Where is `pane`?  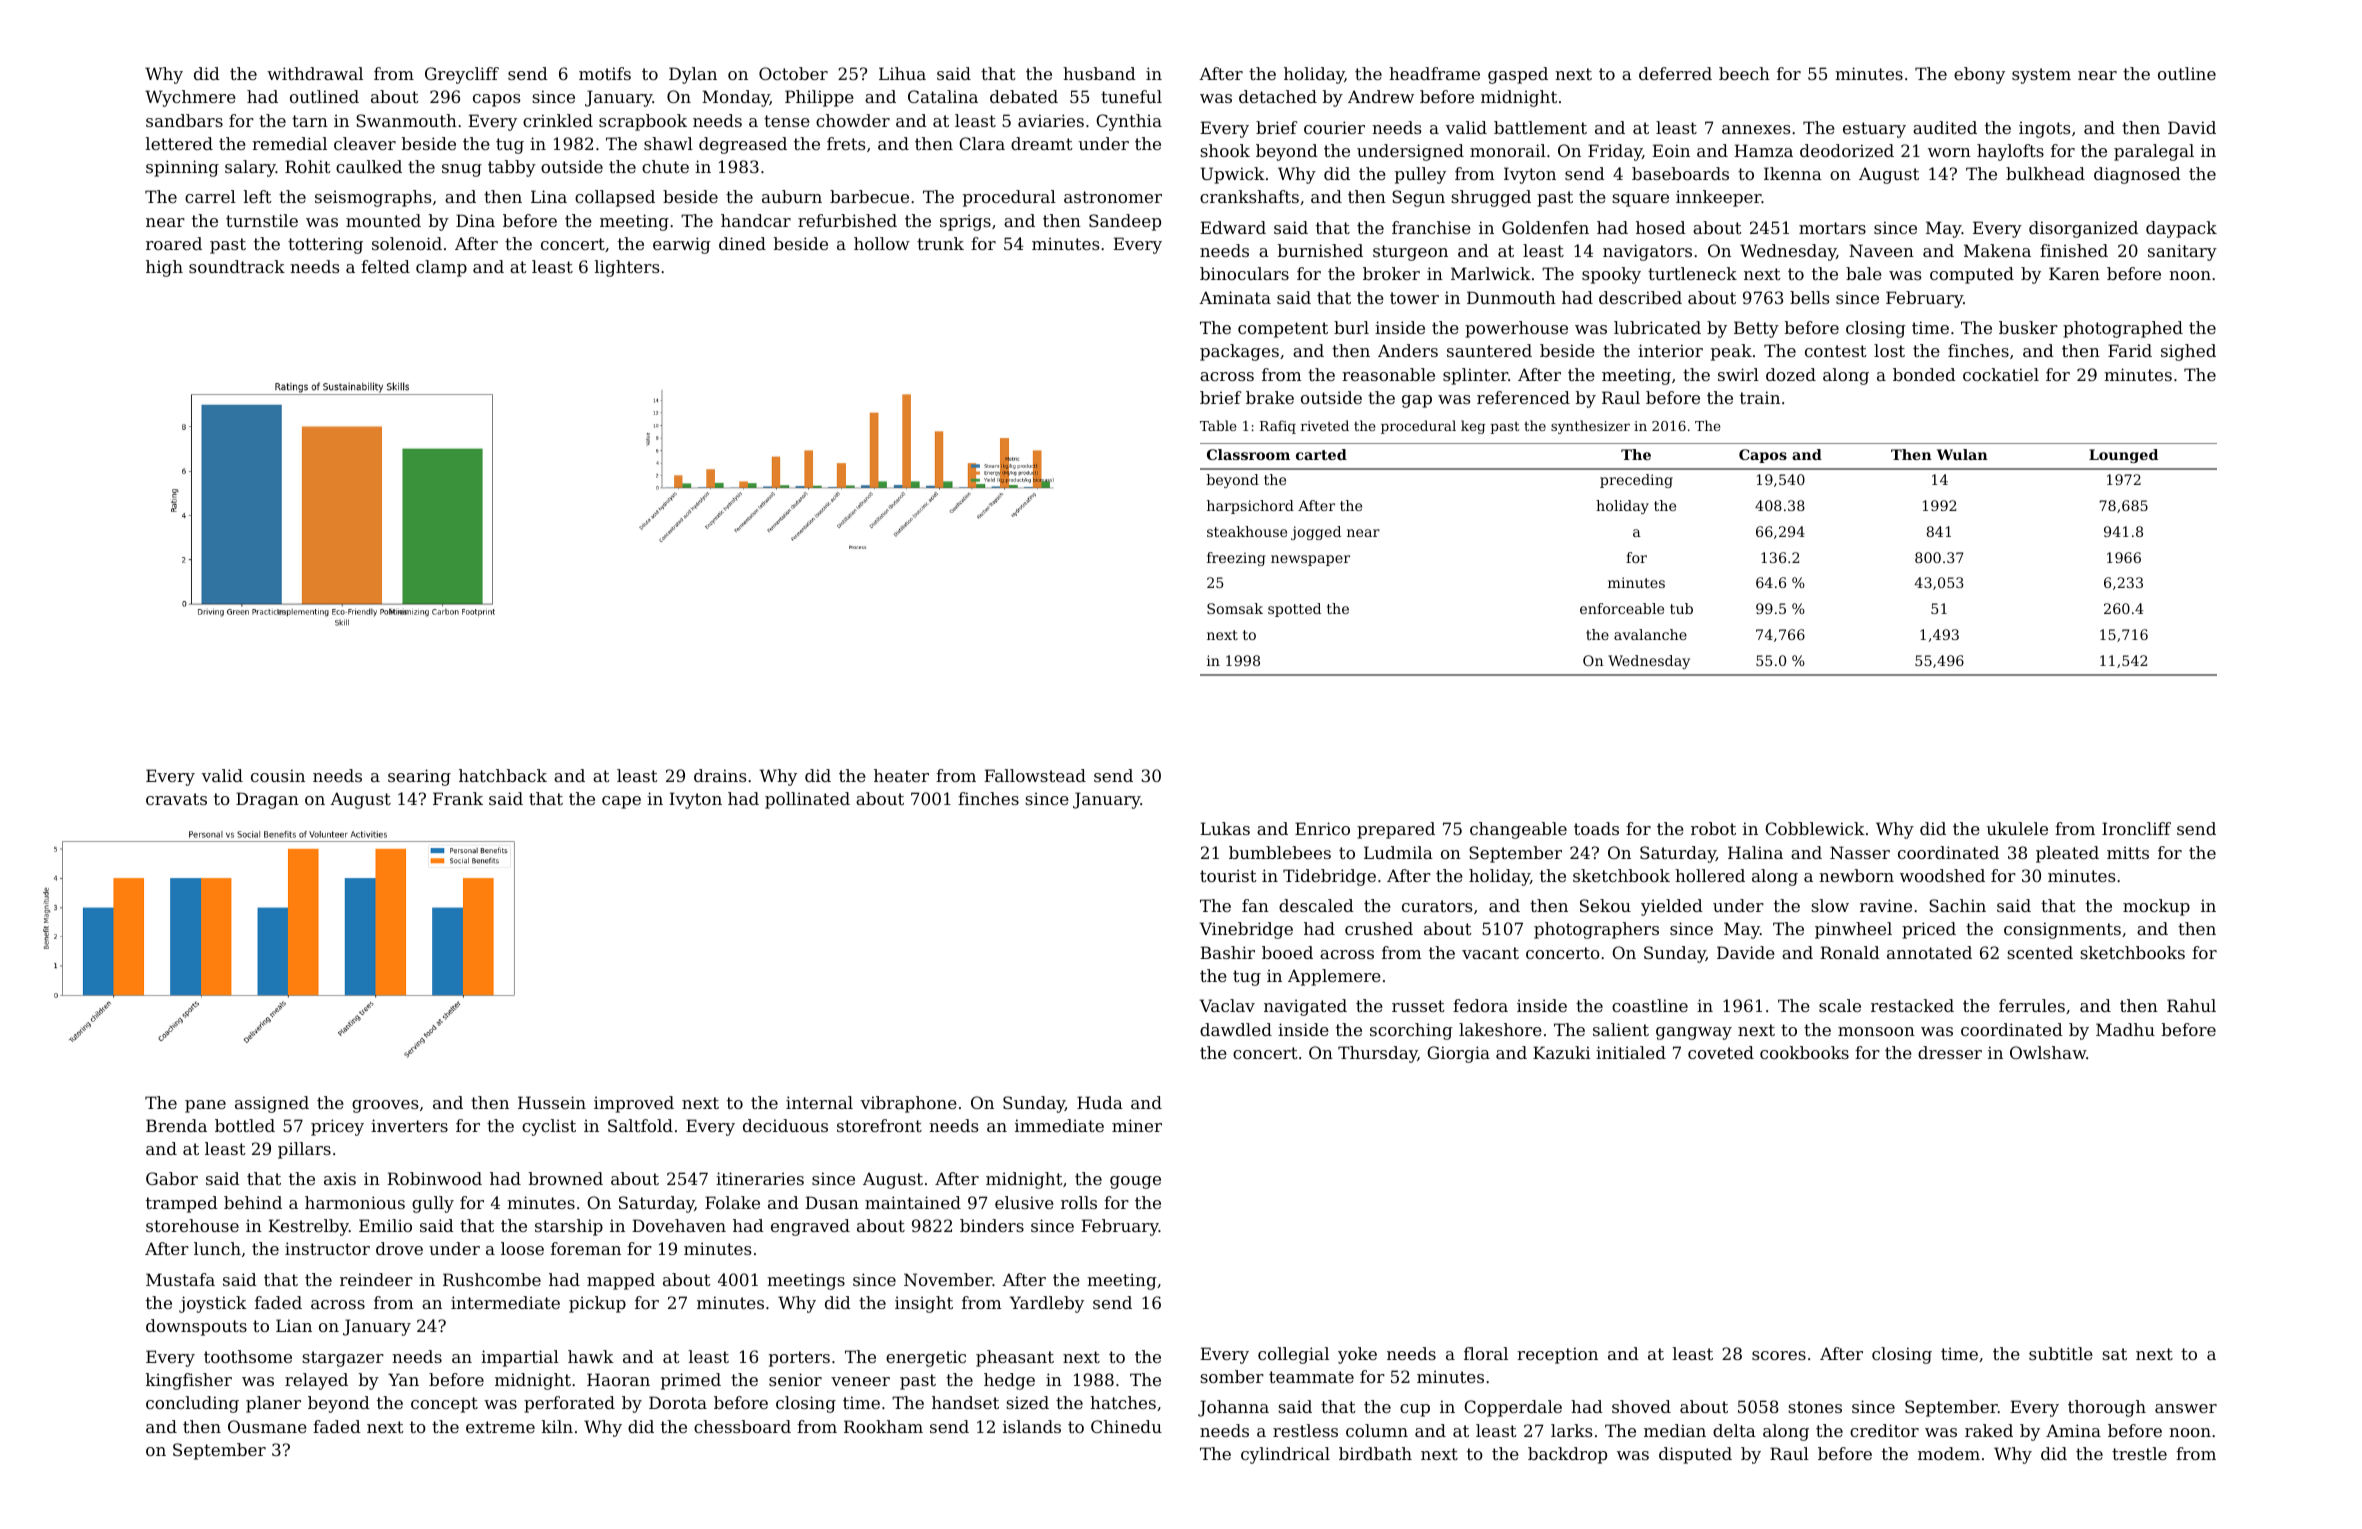 pane is located at coordinates (205, 1106).
